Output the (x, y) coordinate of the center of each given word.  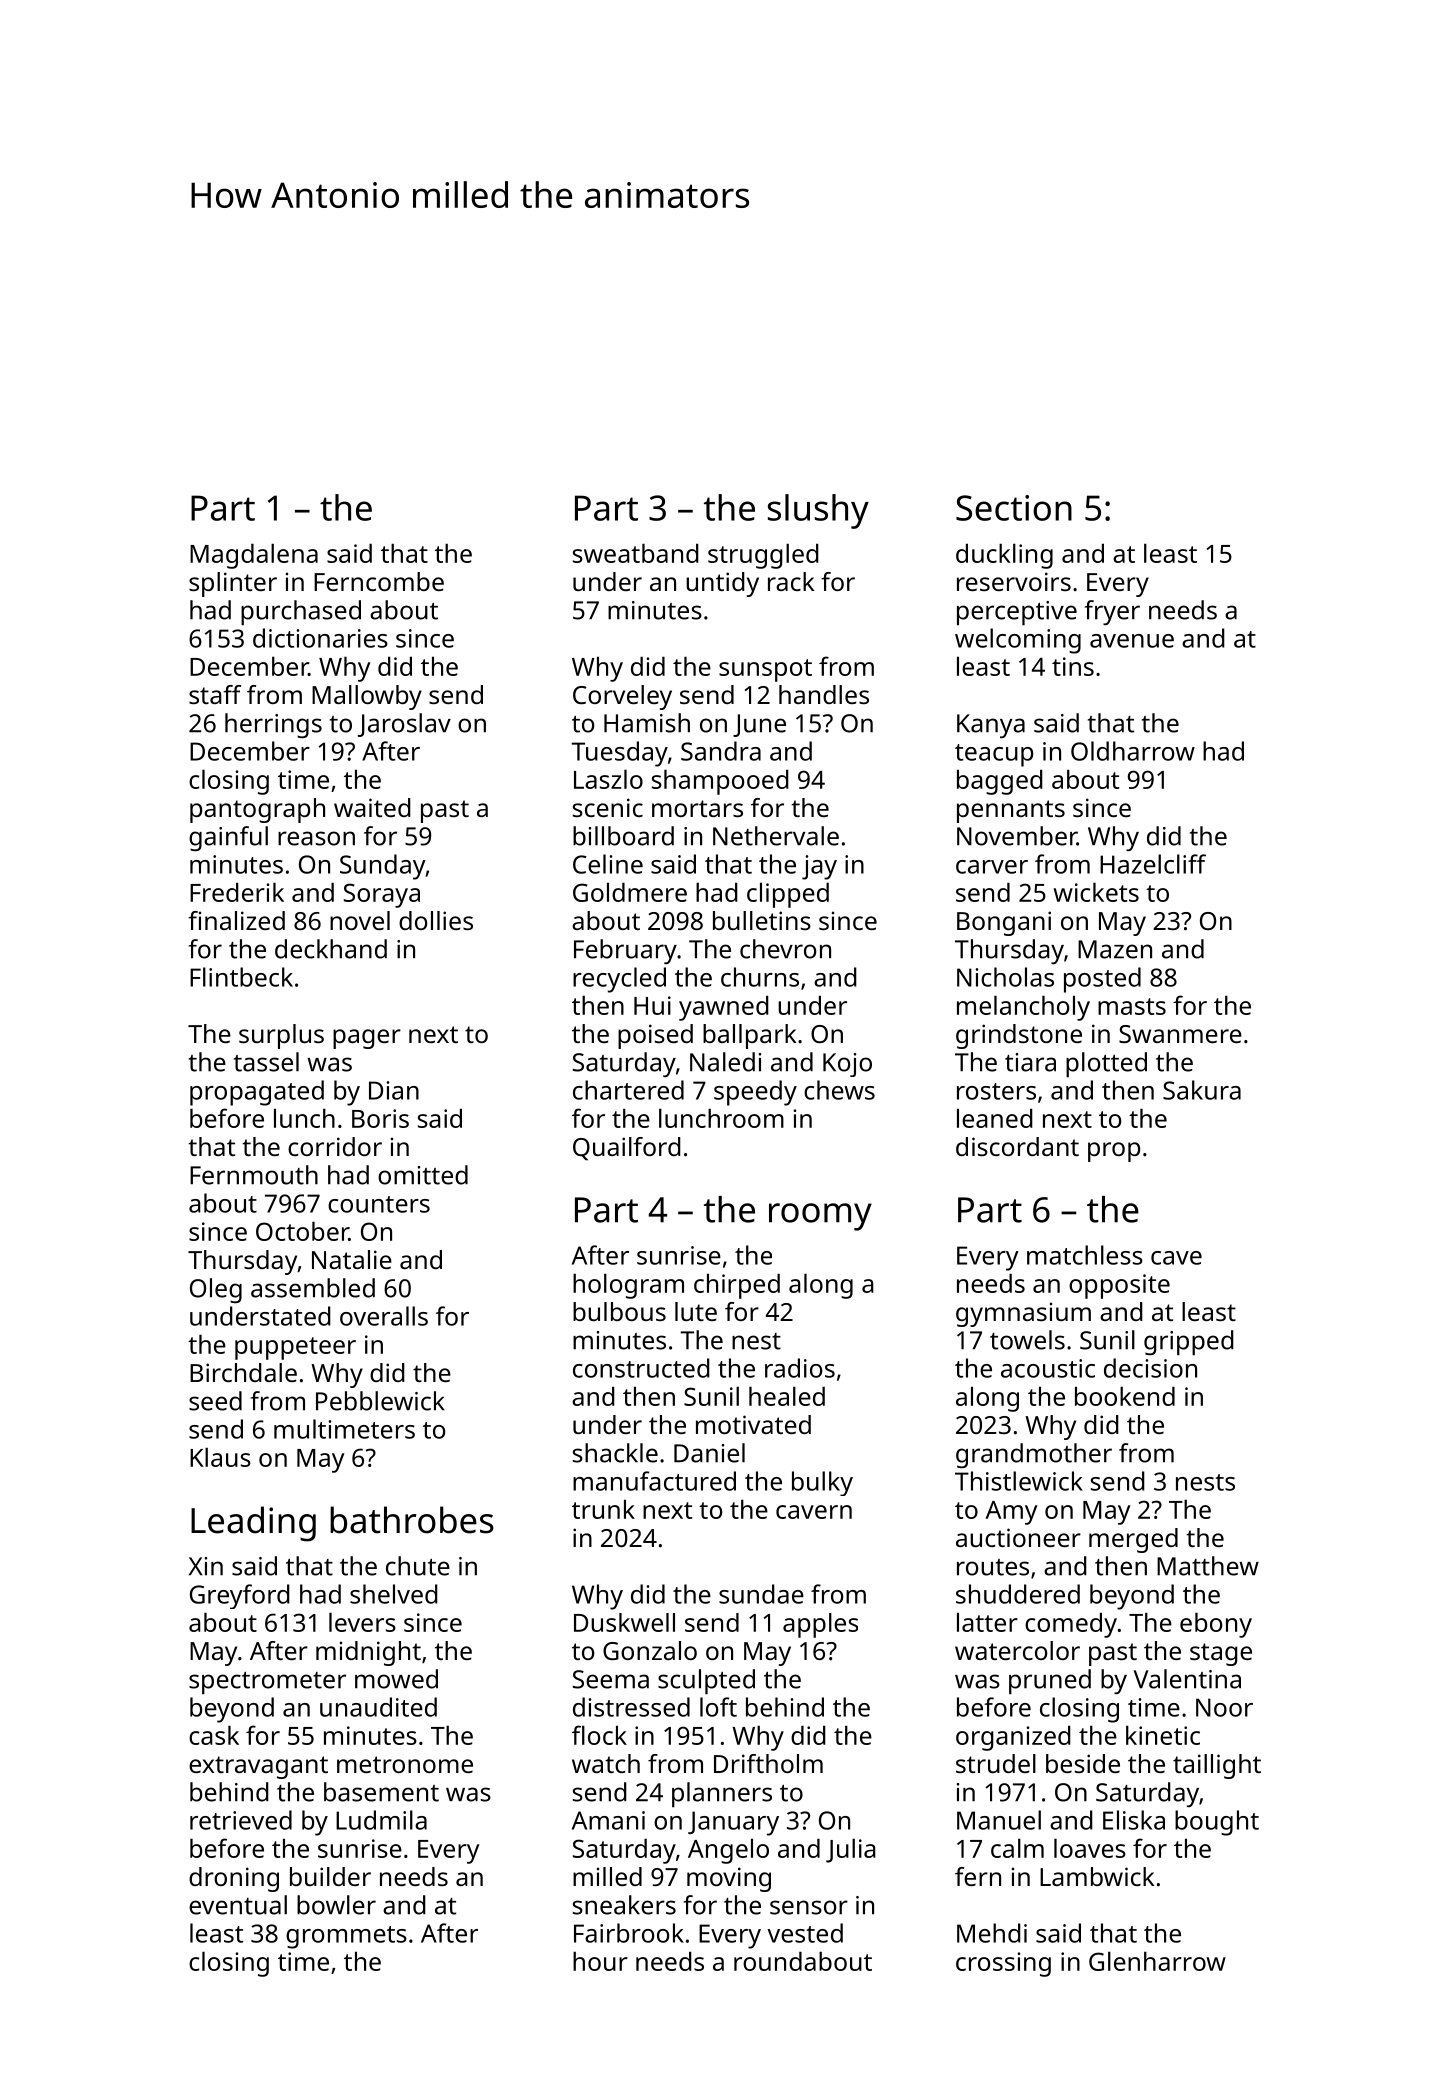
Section (1014, 508)
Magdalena (254, 556)
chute (418, 1566)
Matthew (1208, 1566)
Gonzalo (650, 1650)
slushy (818, 511)
